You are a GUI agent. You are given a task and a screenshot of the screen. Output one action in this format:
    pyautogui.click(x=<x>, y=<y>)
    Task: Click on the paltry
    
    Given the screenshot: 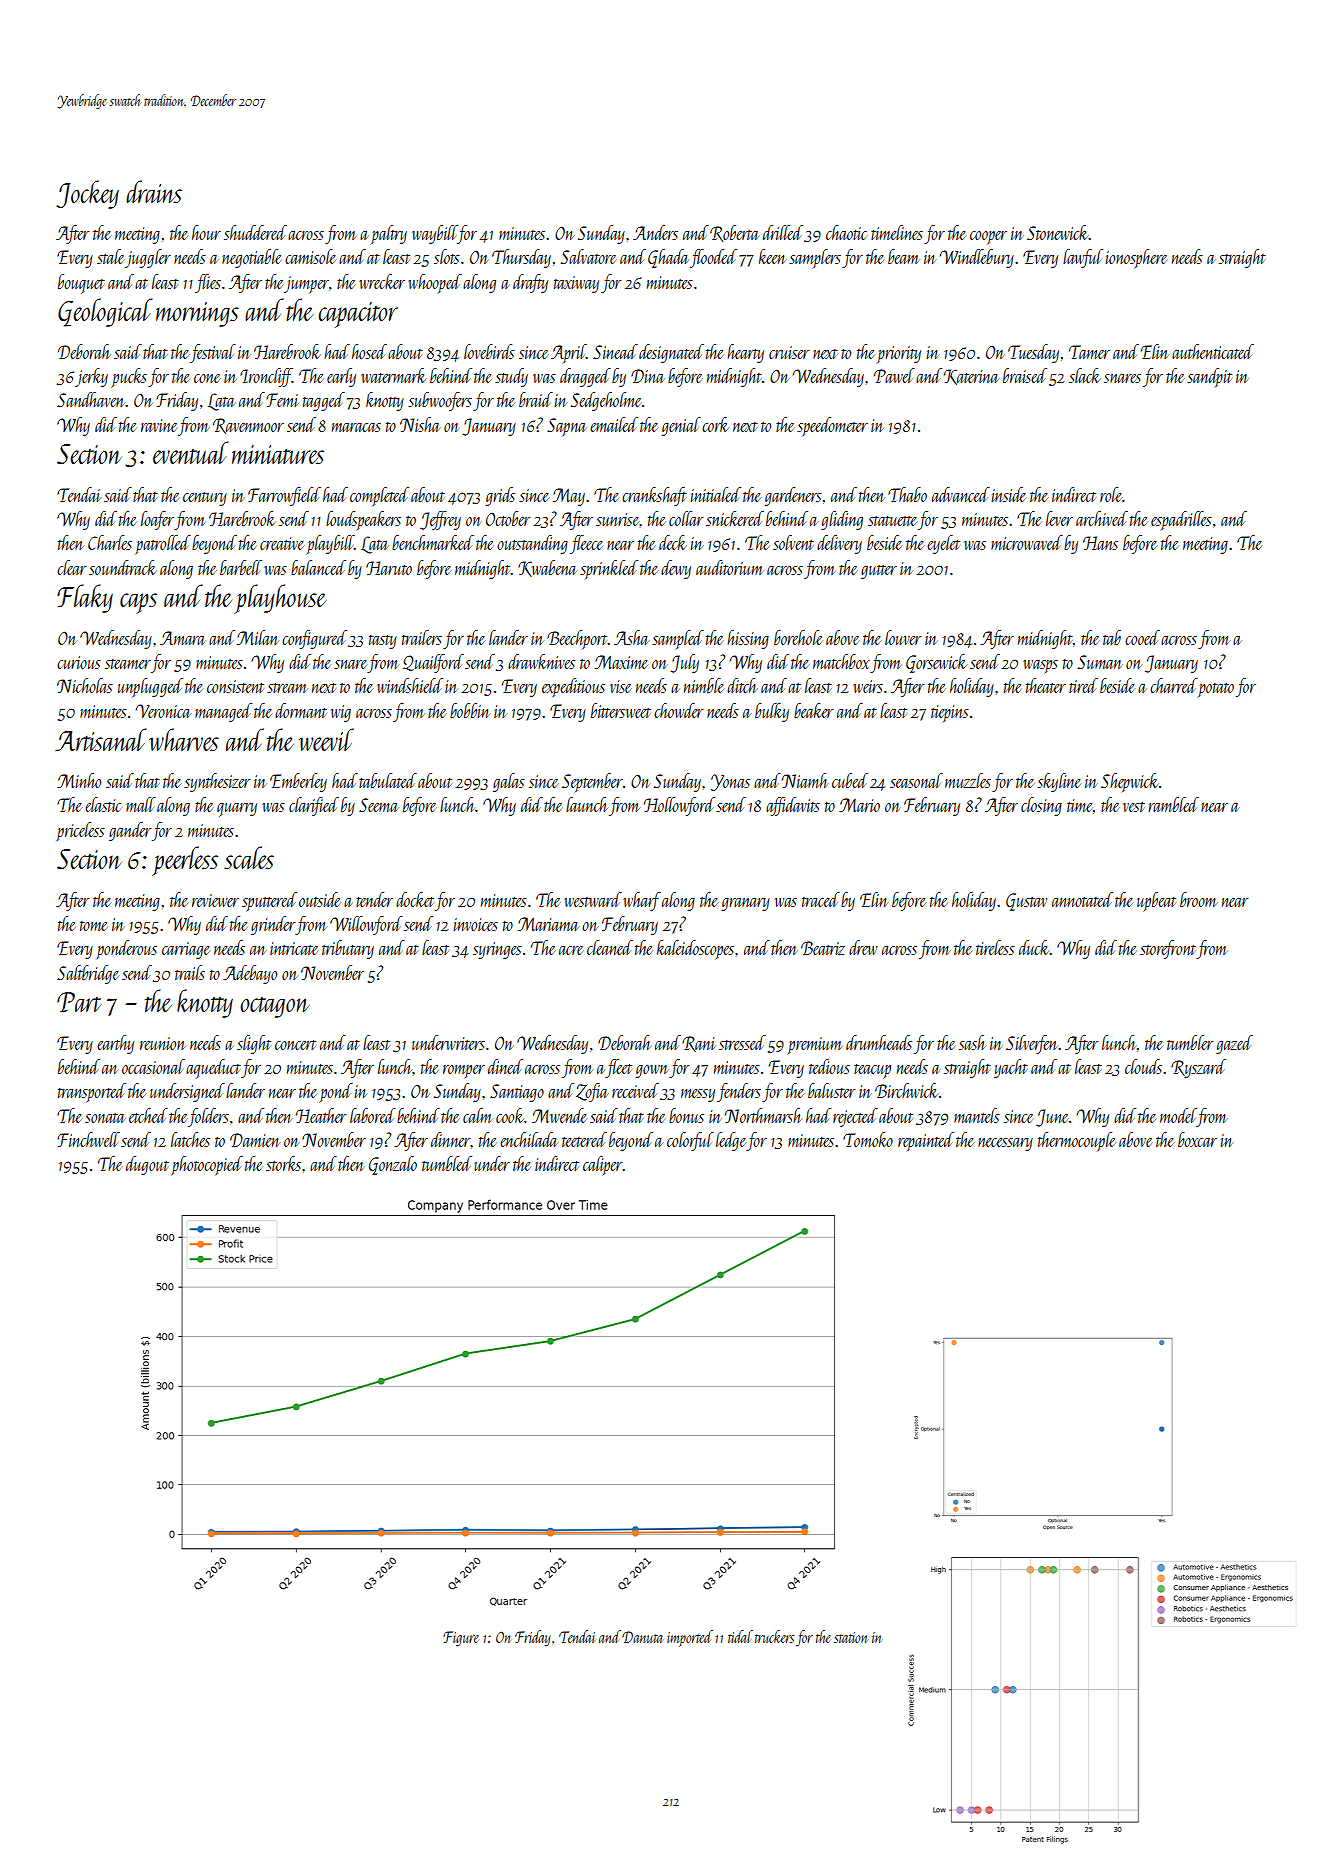 What is the action you would take?
    pyautogui.click(x=389, y=234)
